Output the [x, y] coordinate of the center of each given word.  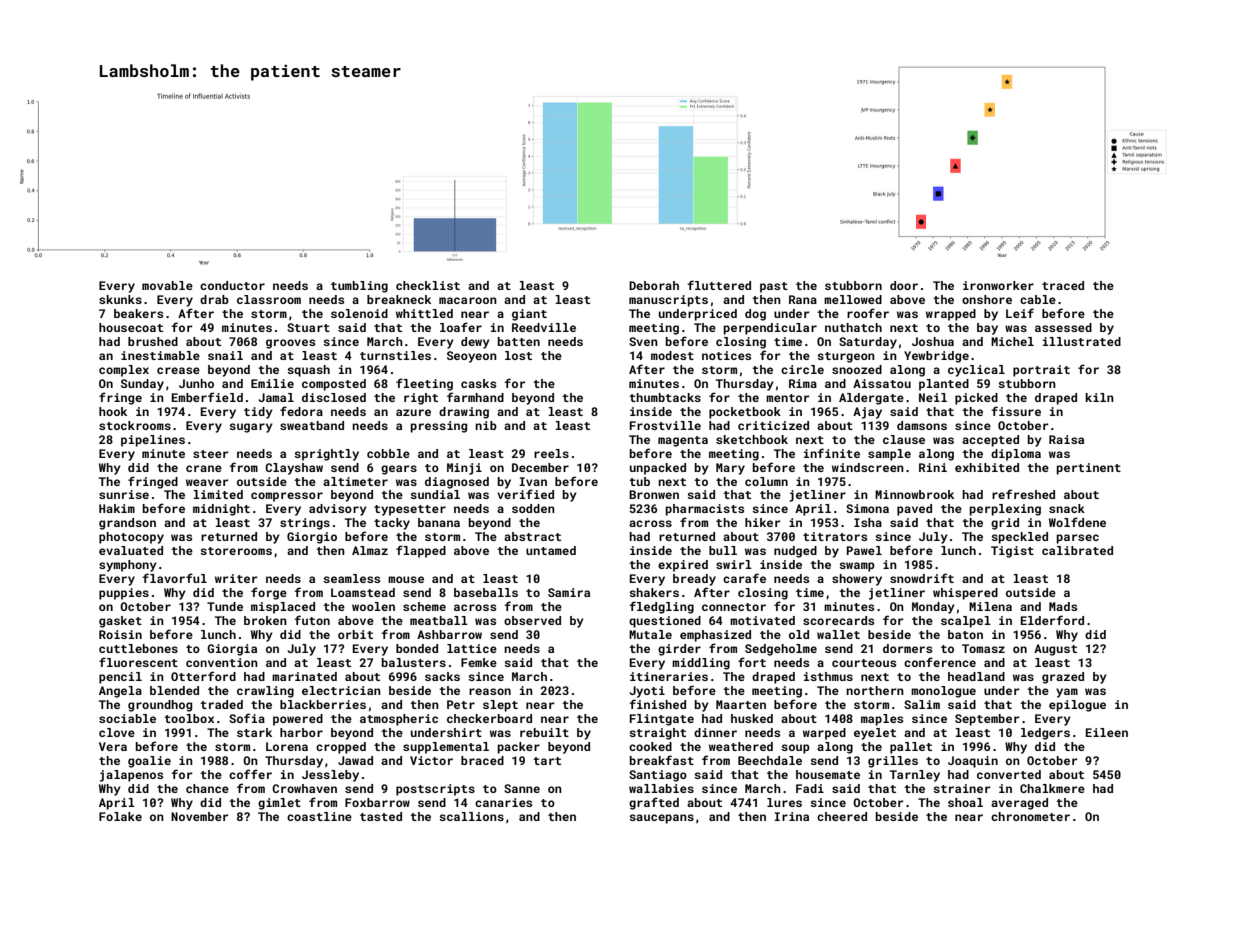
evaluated [131, 550]
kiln [1099, 397]
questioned [665, 622]
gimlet [279, 804]
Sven [643, 341]
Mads [1063, 606]
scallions [471, 816]
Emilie [272, 383]
